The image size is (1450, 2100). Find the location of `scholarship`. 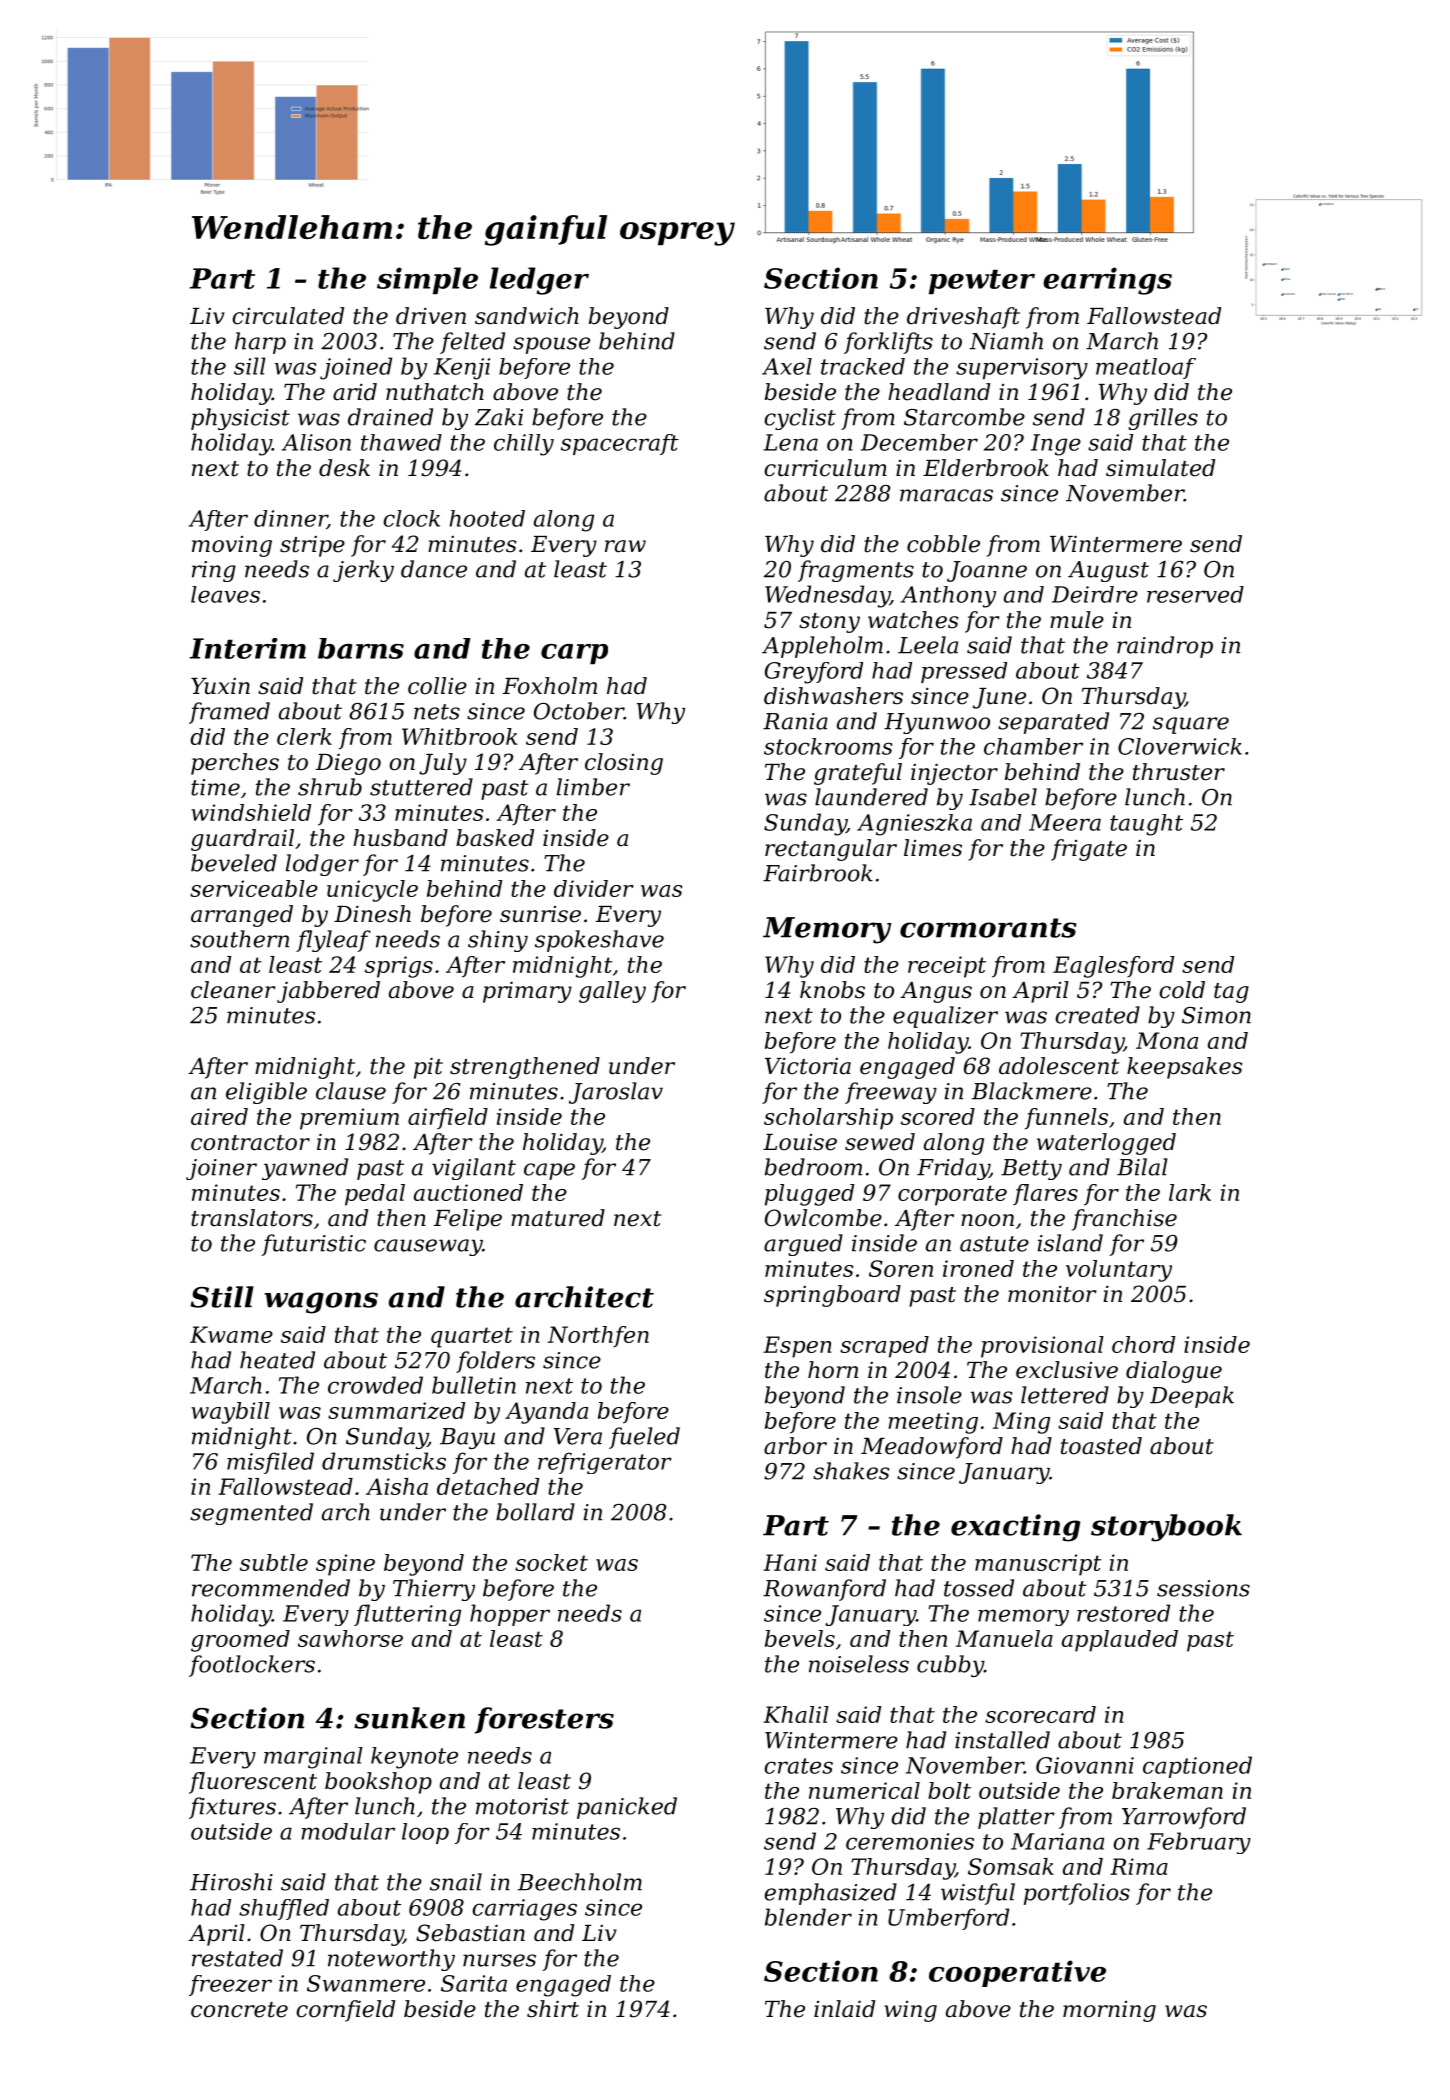

scholarship is located at coordinates (828, 1119).
